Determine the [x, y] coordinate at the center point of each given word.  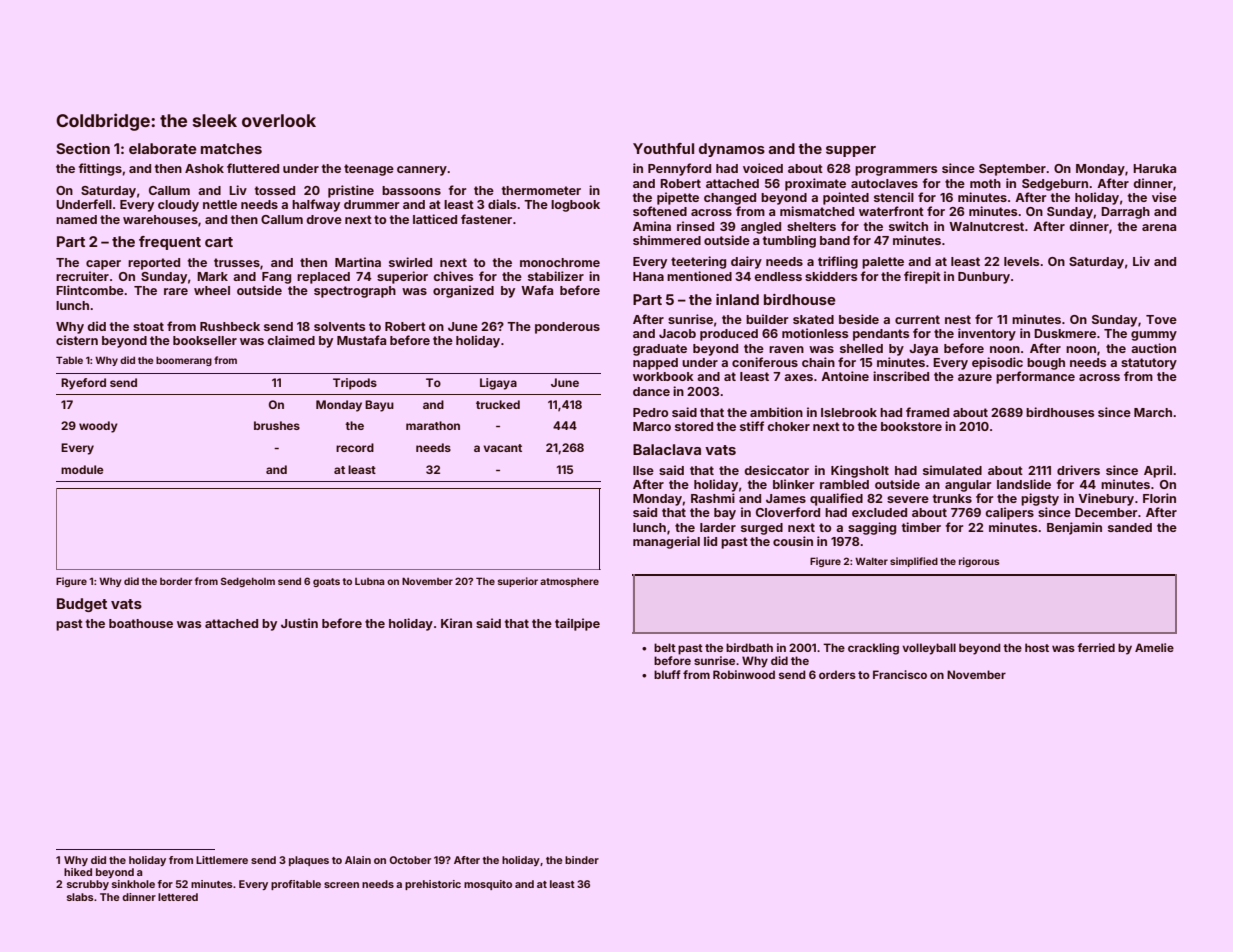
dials [502, 204]
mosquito [488, 885]
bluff [667, 674]
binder [582, 860]
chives [453, 276]
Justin [299, 623]
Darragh [1125, 213]
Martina [358, 262]
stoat [148, 326]
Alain [358, 860]
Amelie [1154, 647]
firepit [922, 277]
